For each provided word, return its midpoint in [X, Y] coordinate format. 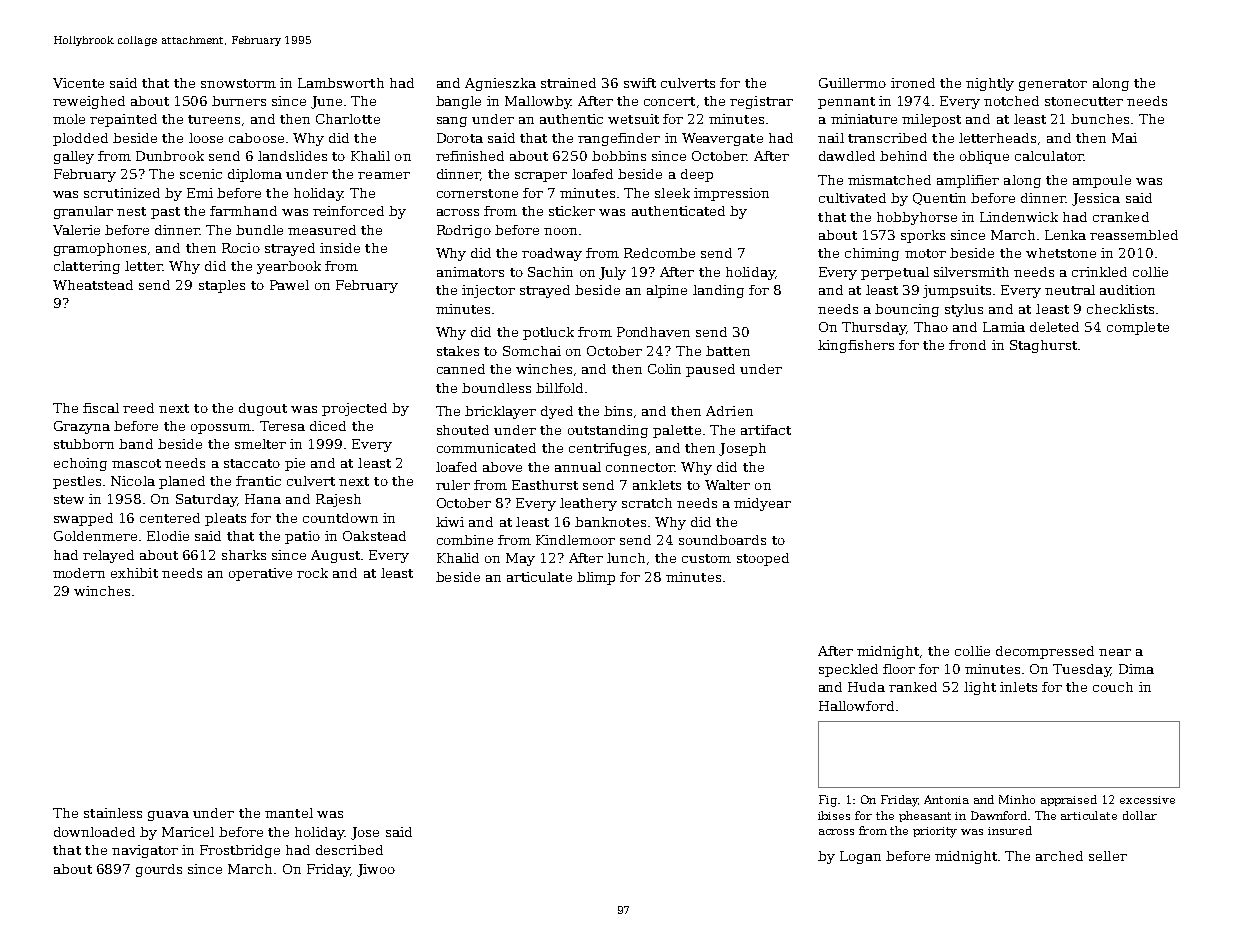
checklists [1120, 309]
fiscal [101, 408]
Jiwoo [376, 870]
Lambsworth [341, 83]
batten [728, 351]
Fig [828, 801]
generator [1053, 85]
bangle [458, 102]
